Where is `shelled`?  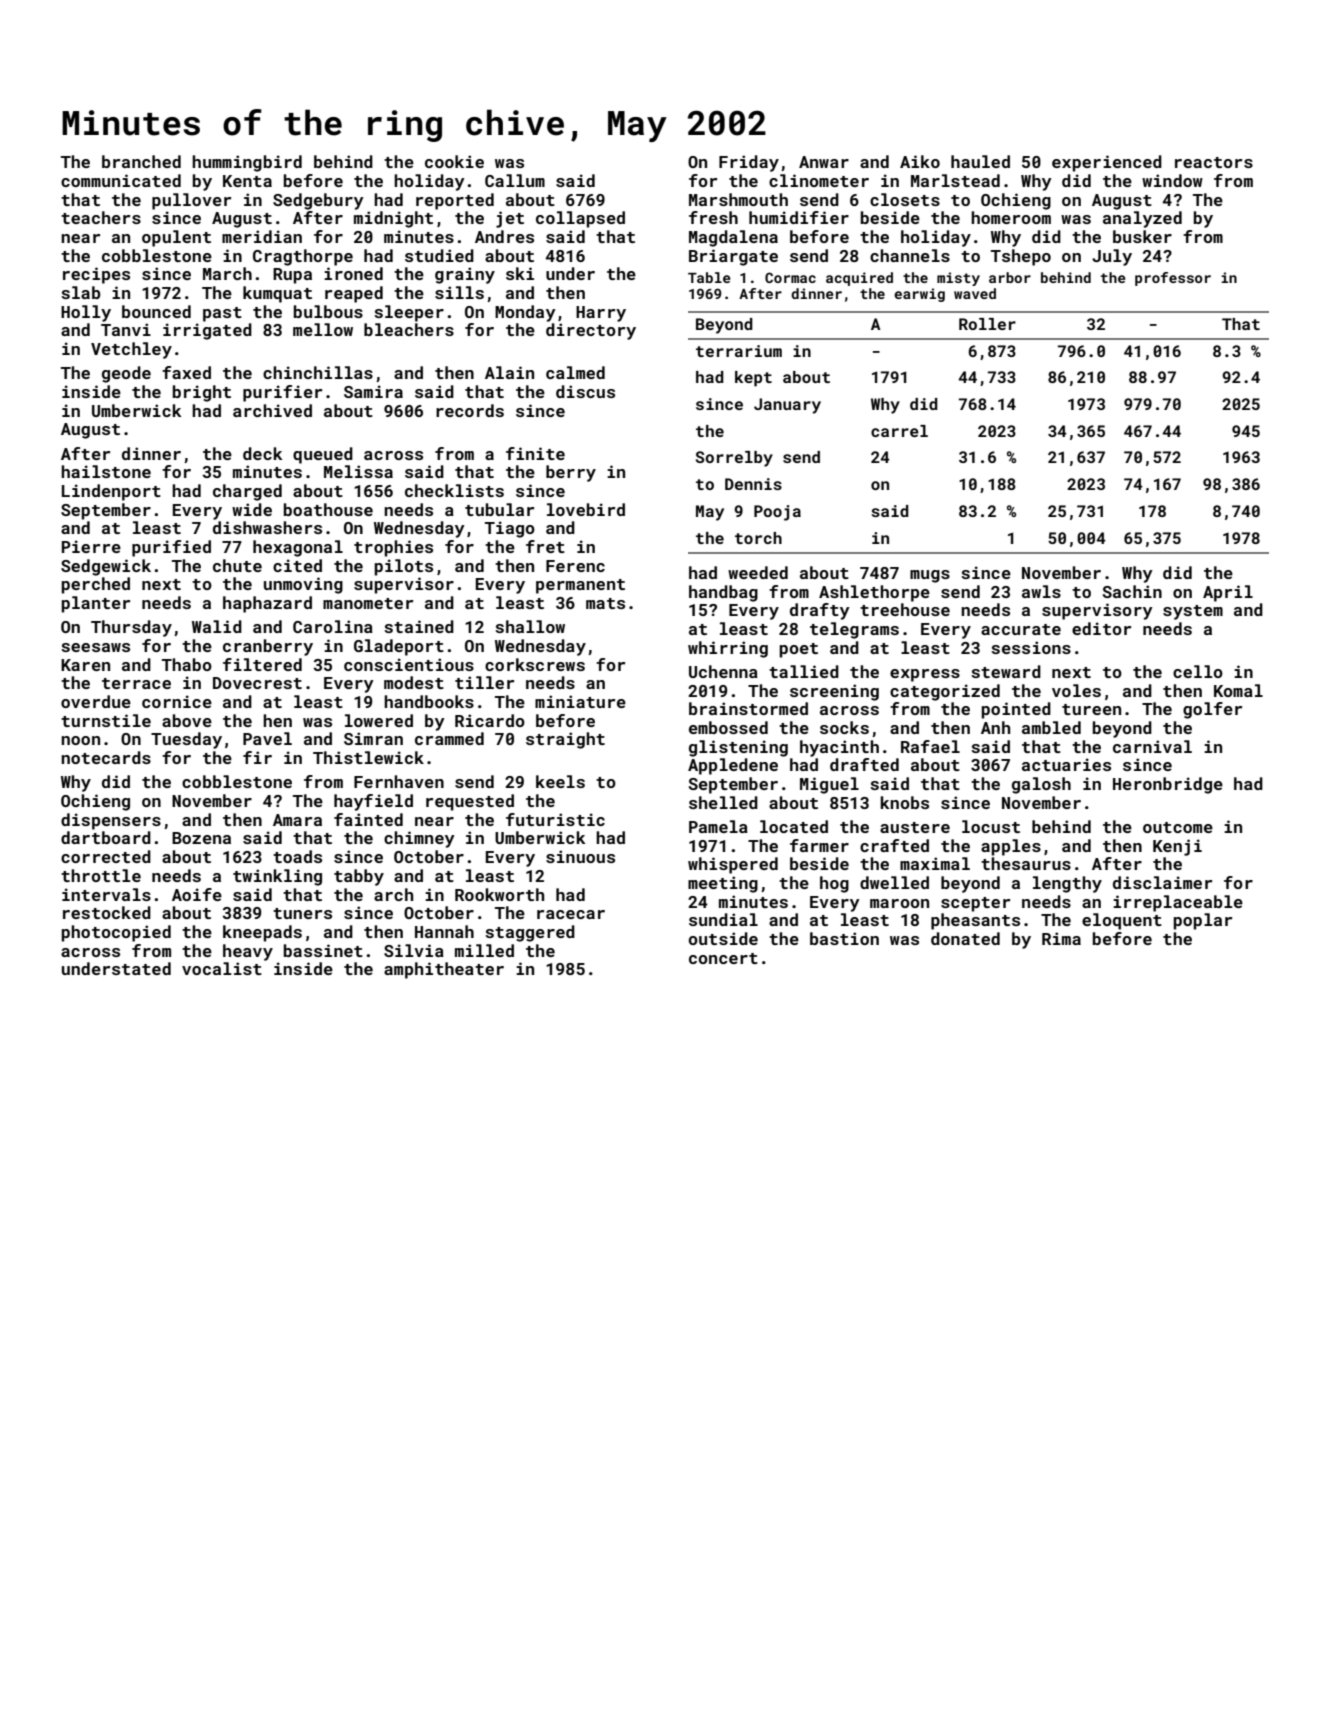
shelled is located at coordinates (723, 802).
